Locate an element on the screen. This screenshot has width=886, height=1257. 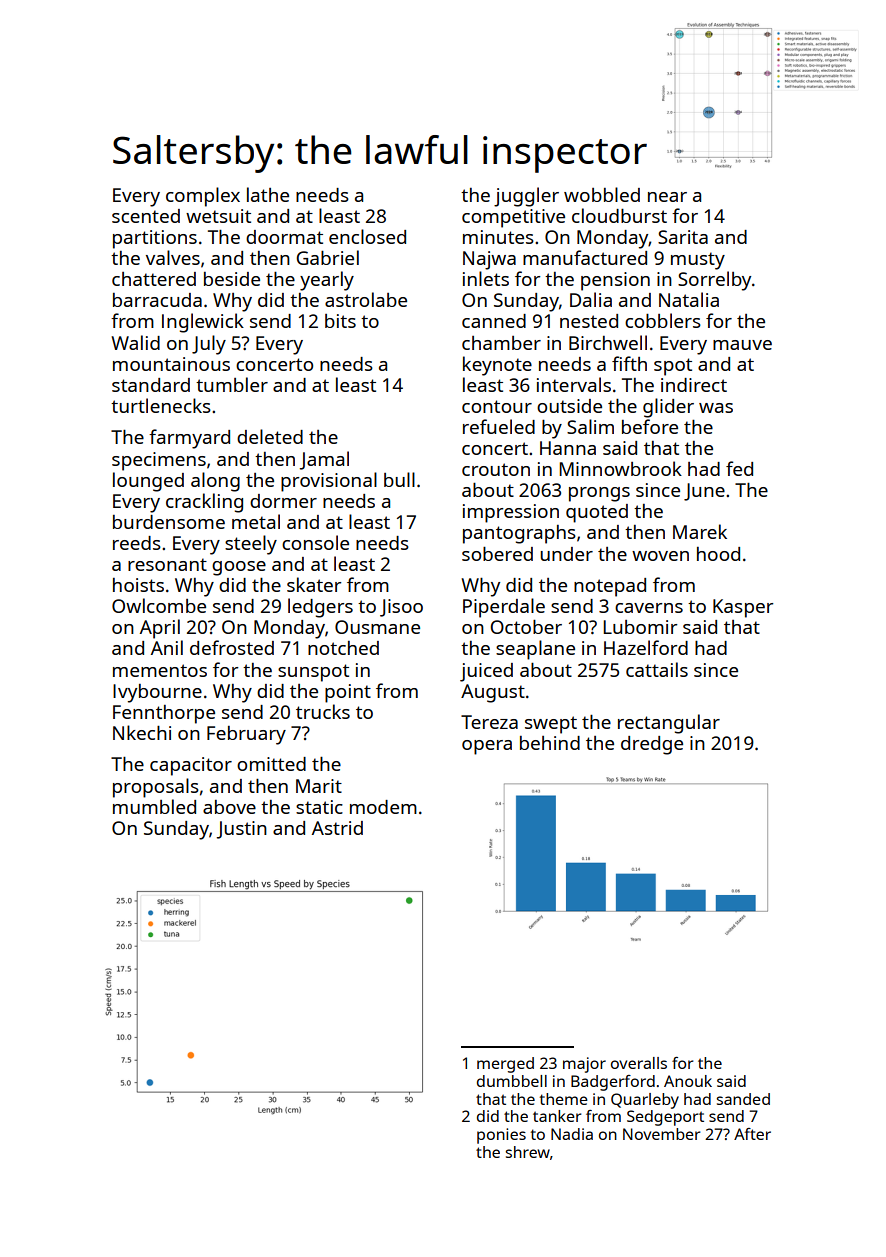
Jamal is located at coordinates (324, 460).
